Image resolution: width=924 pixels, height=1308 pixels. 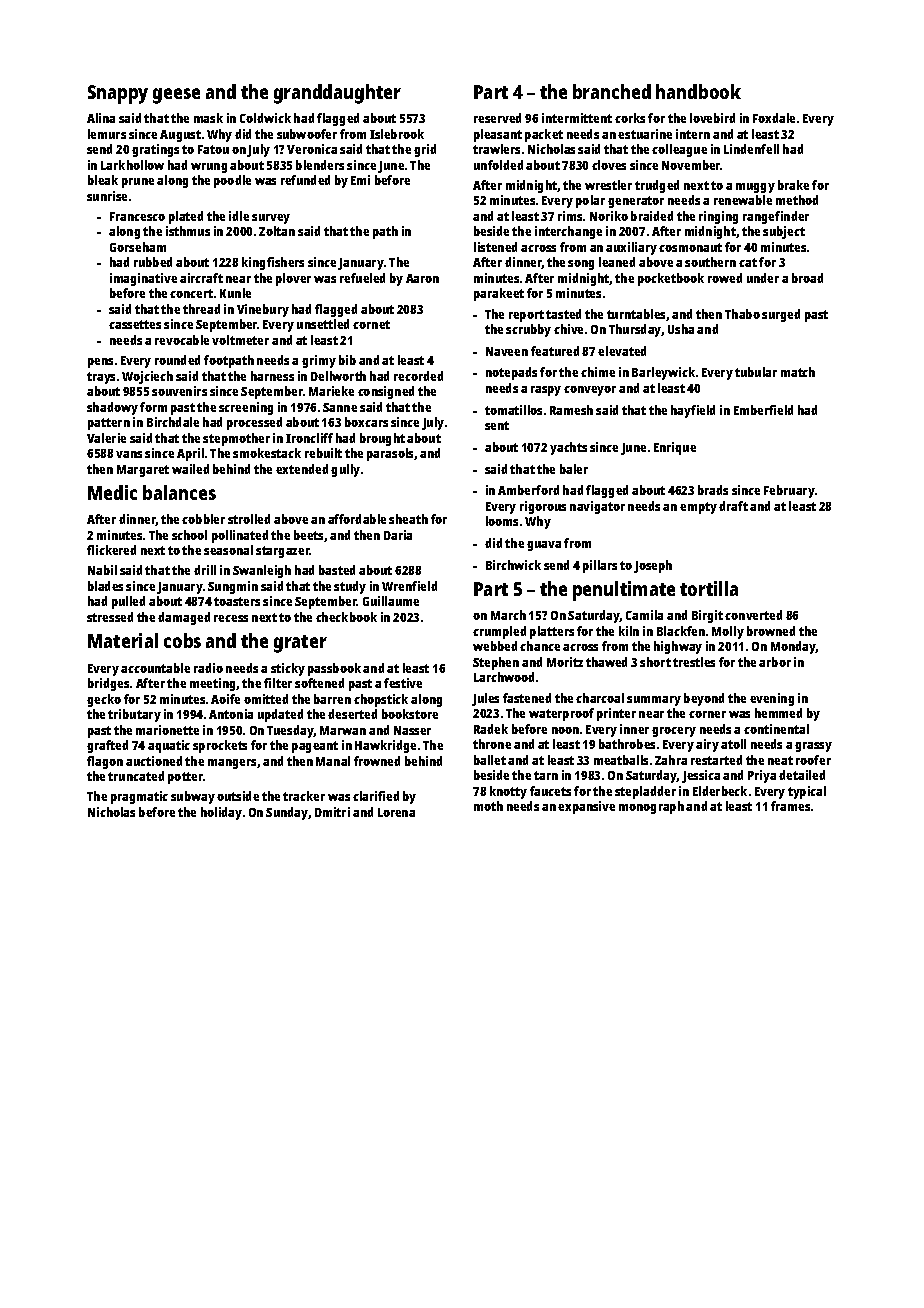 I want to click on Lorena, so click(x=396, y=812).
